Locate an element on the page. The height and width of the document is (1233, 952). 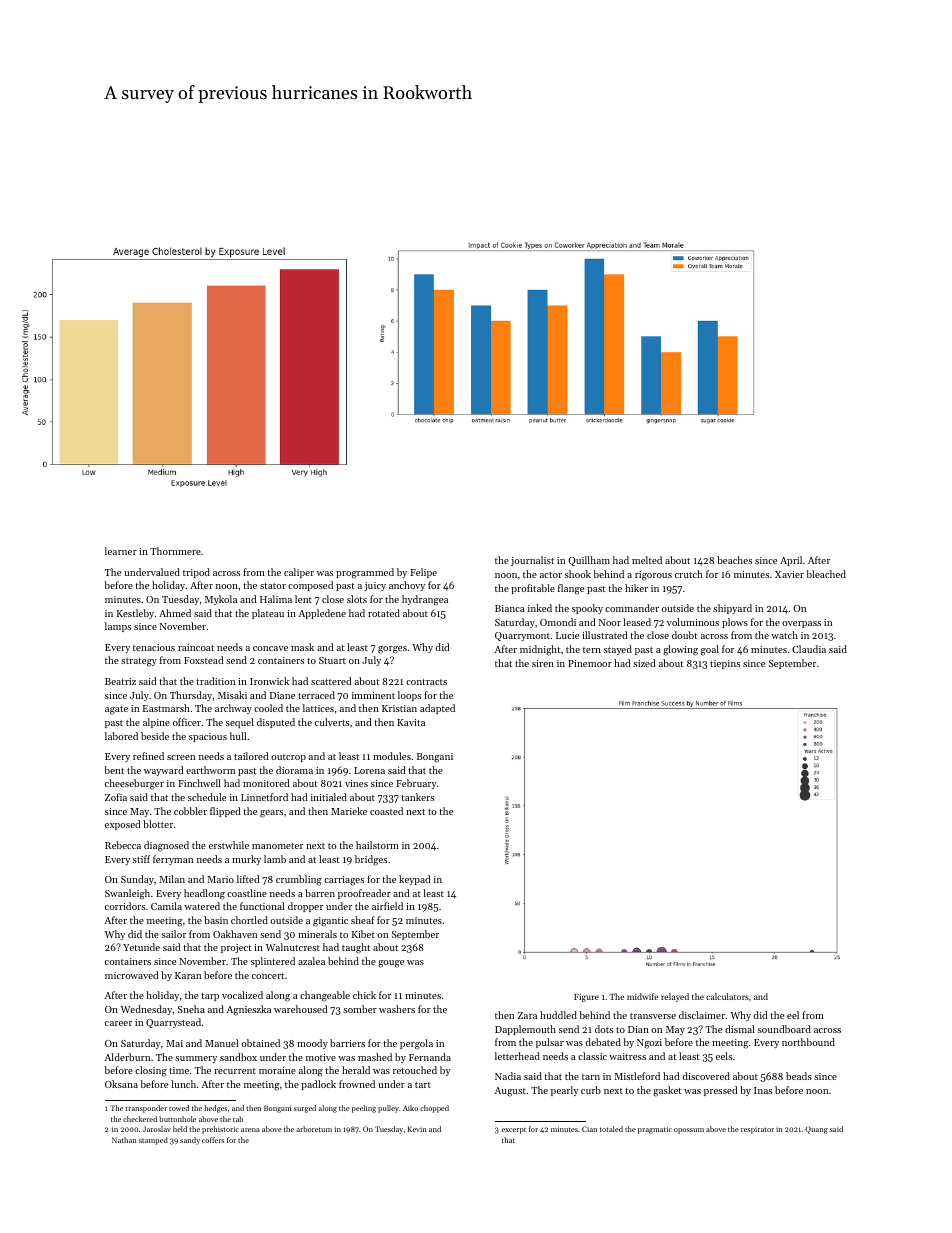
moraine is located at coordinates (277, 1070).
